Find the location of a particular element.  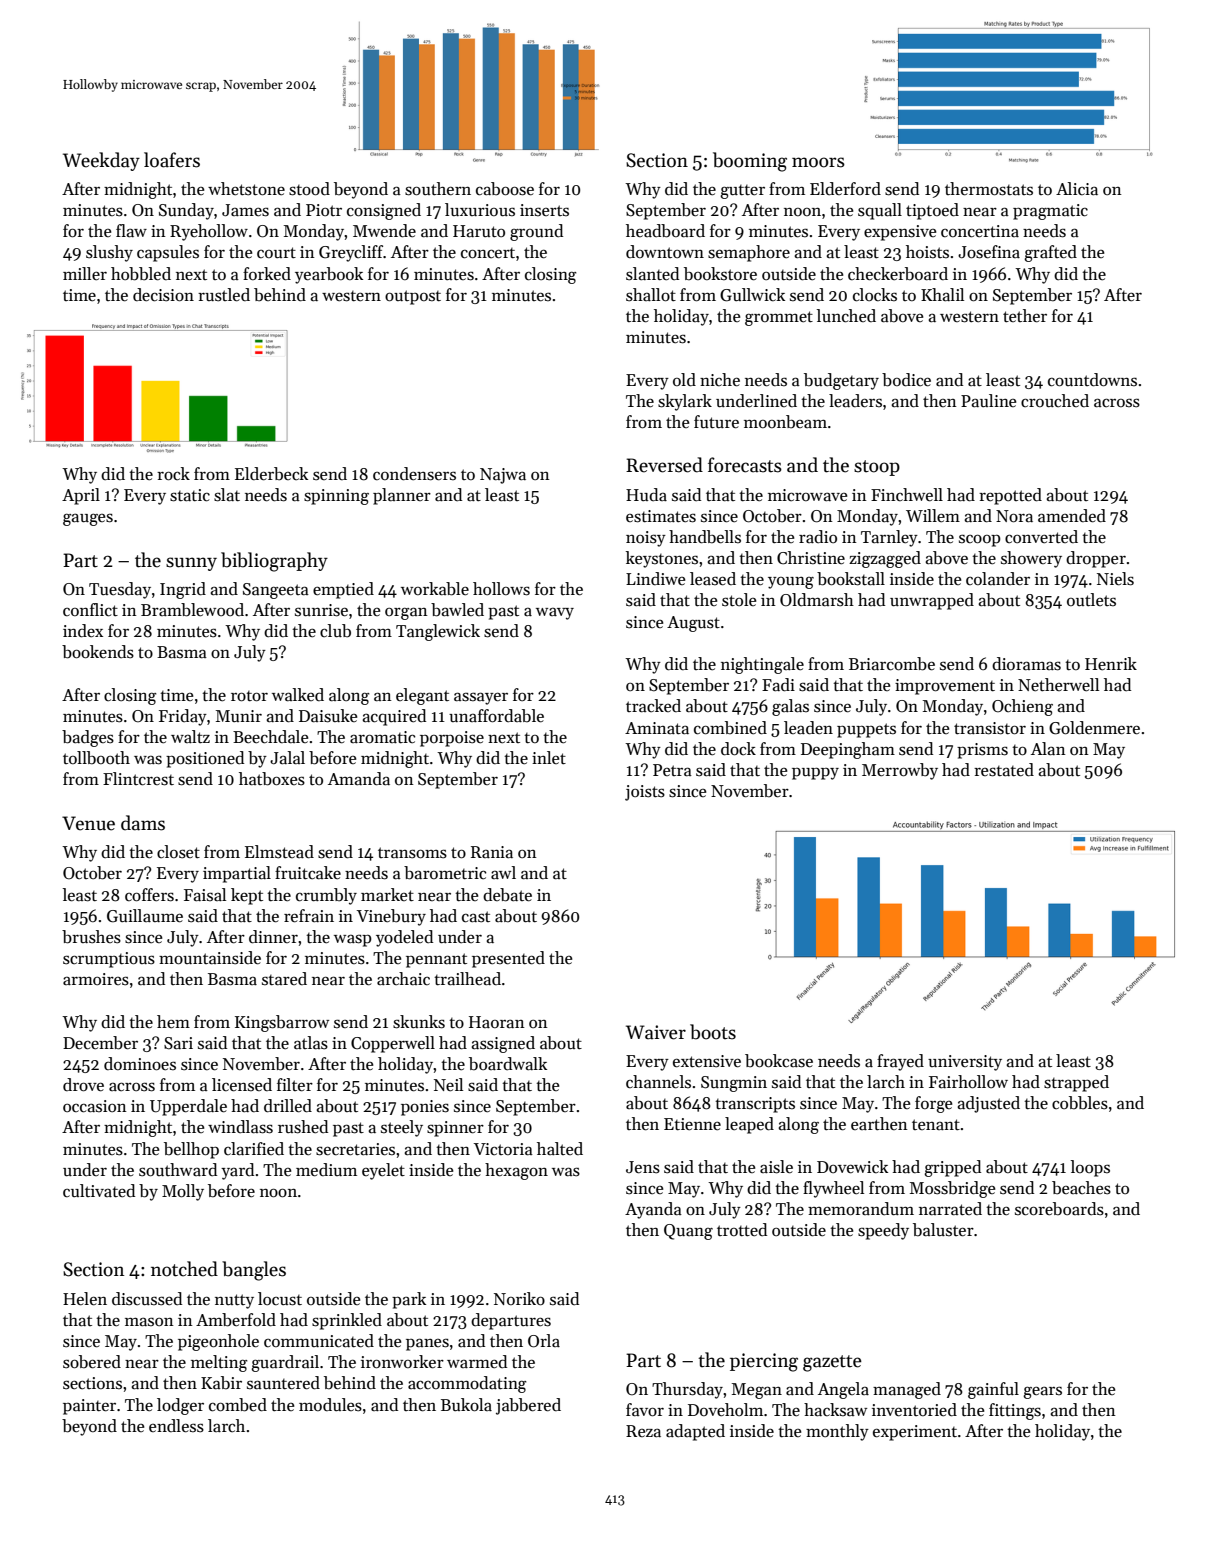

wavy is located at coordinates (555, 614).
